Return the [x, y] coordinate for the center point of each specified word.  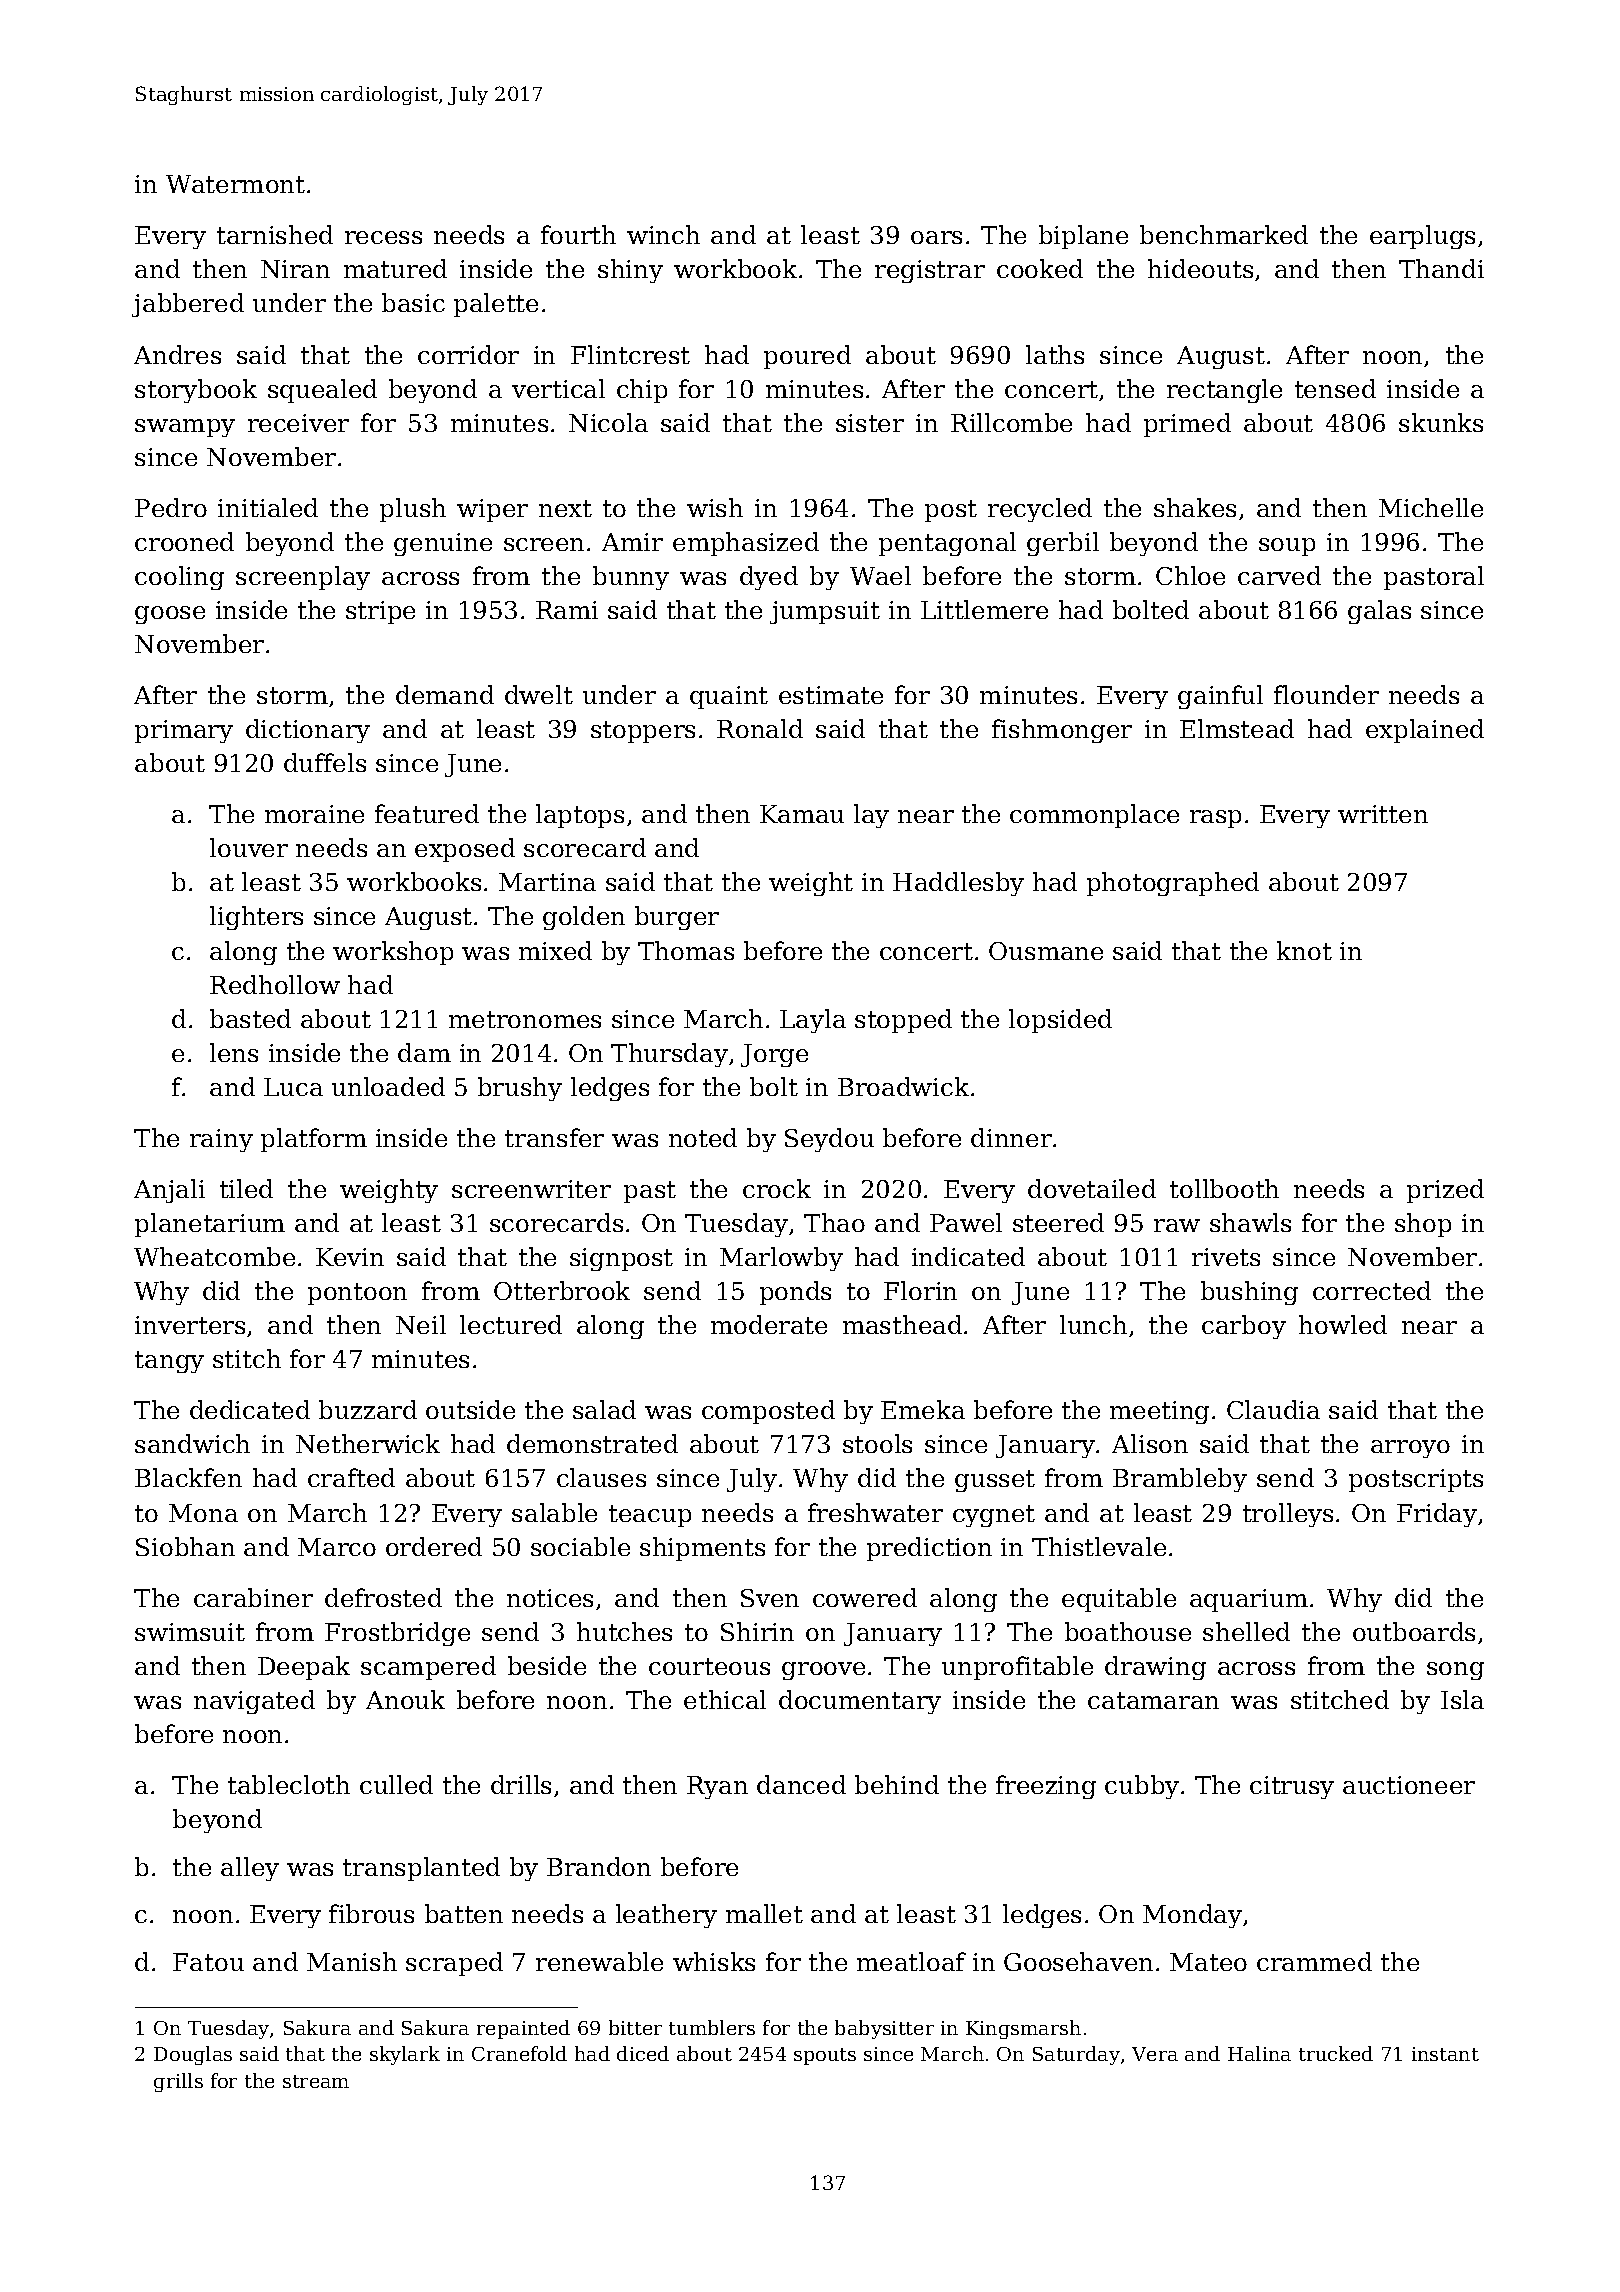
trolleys [1288, 1515]
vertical [558, 388]
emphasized [746, 544]
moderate [769, 1324]
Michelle [1431, 507]
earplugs [1422, 237]
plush [413, 510]
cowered [865, 1597]
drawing [1155, 1668]
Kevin [350, 1257]
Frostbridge [397, 1634]
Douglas [193, 2055]
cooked [1040, 268]
